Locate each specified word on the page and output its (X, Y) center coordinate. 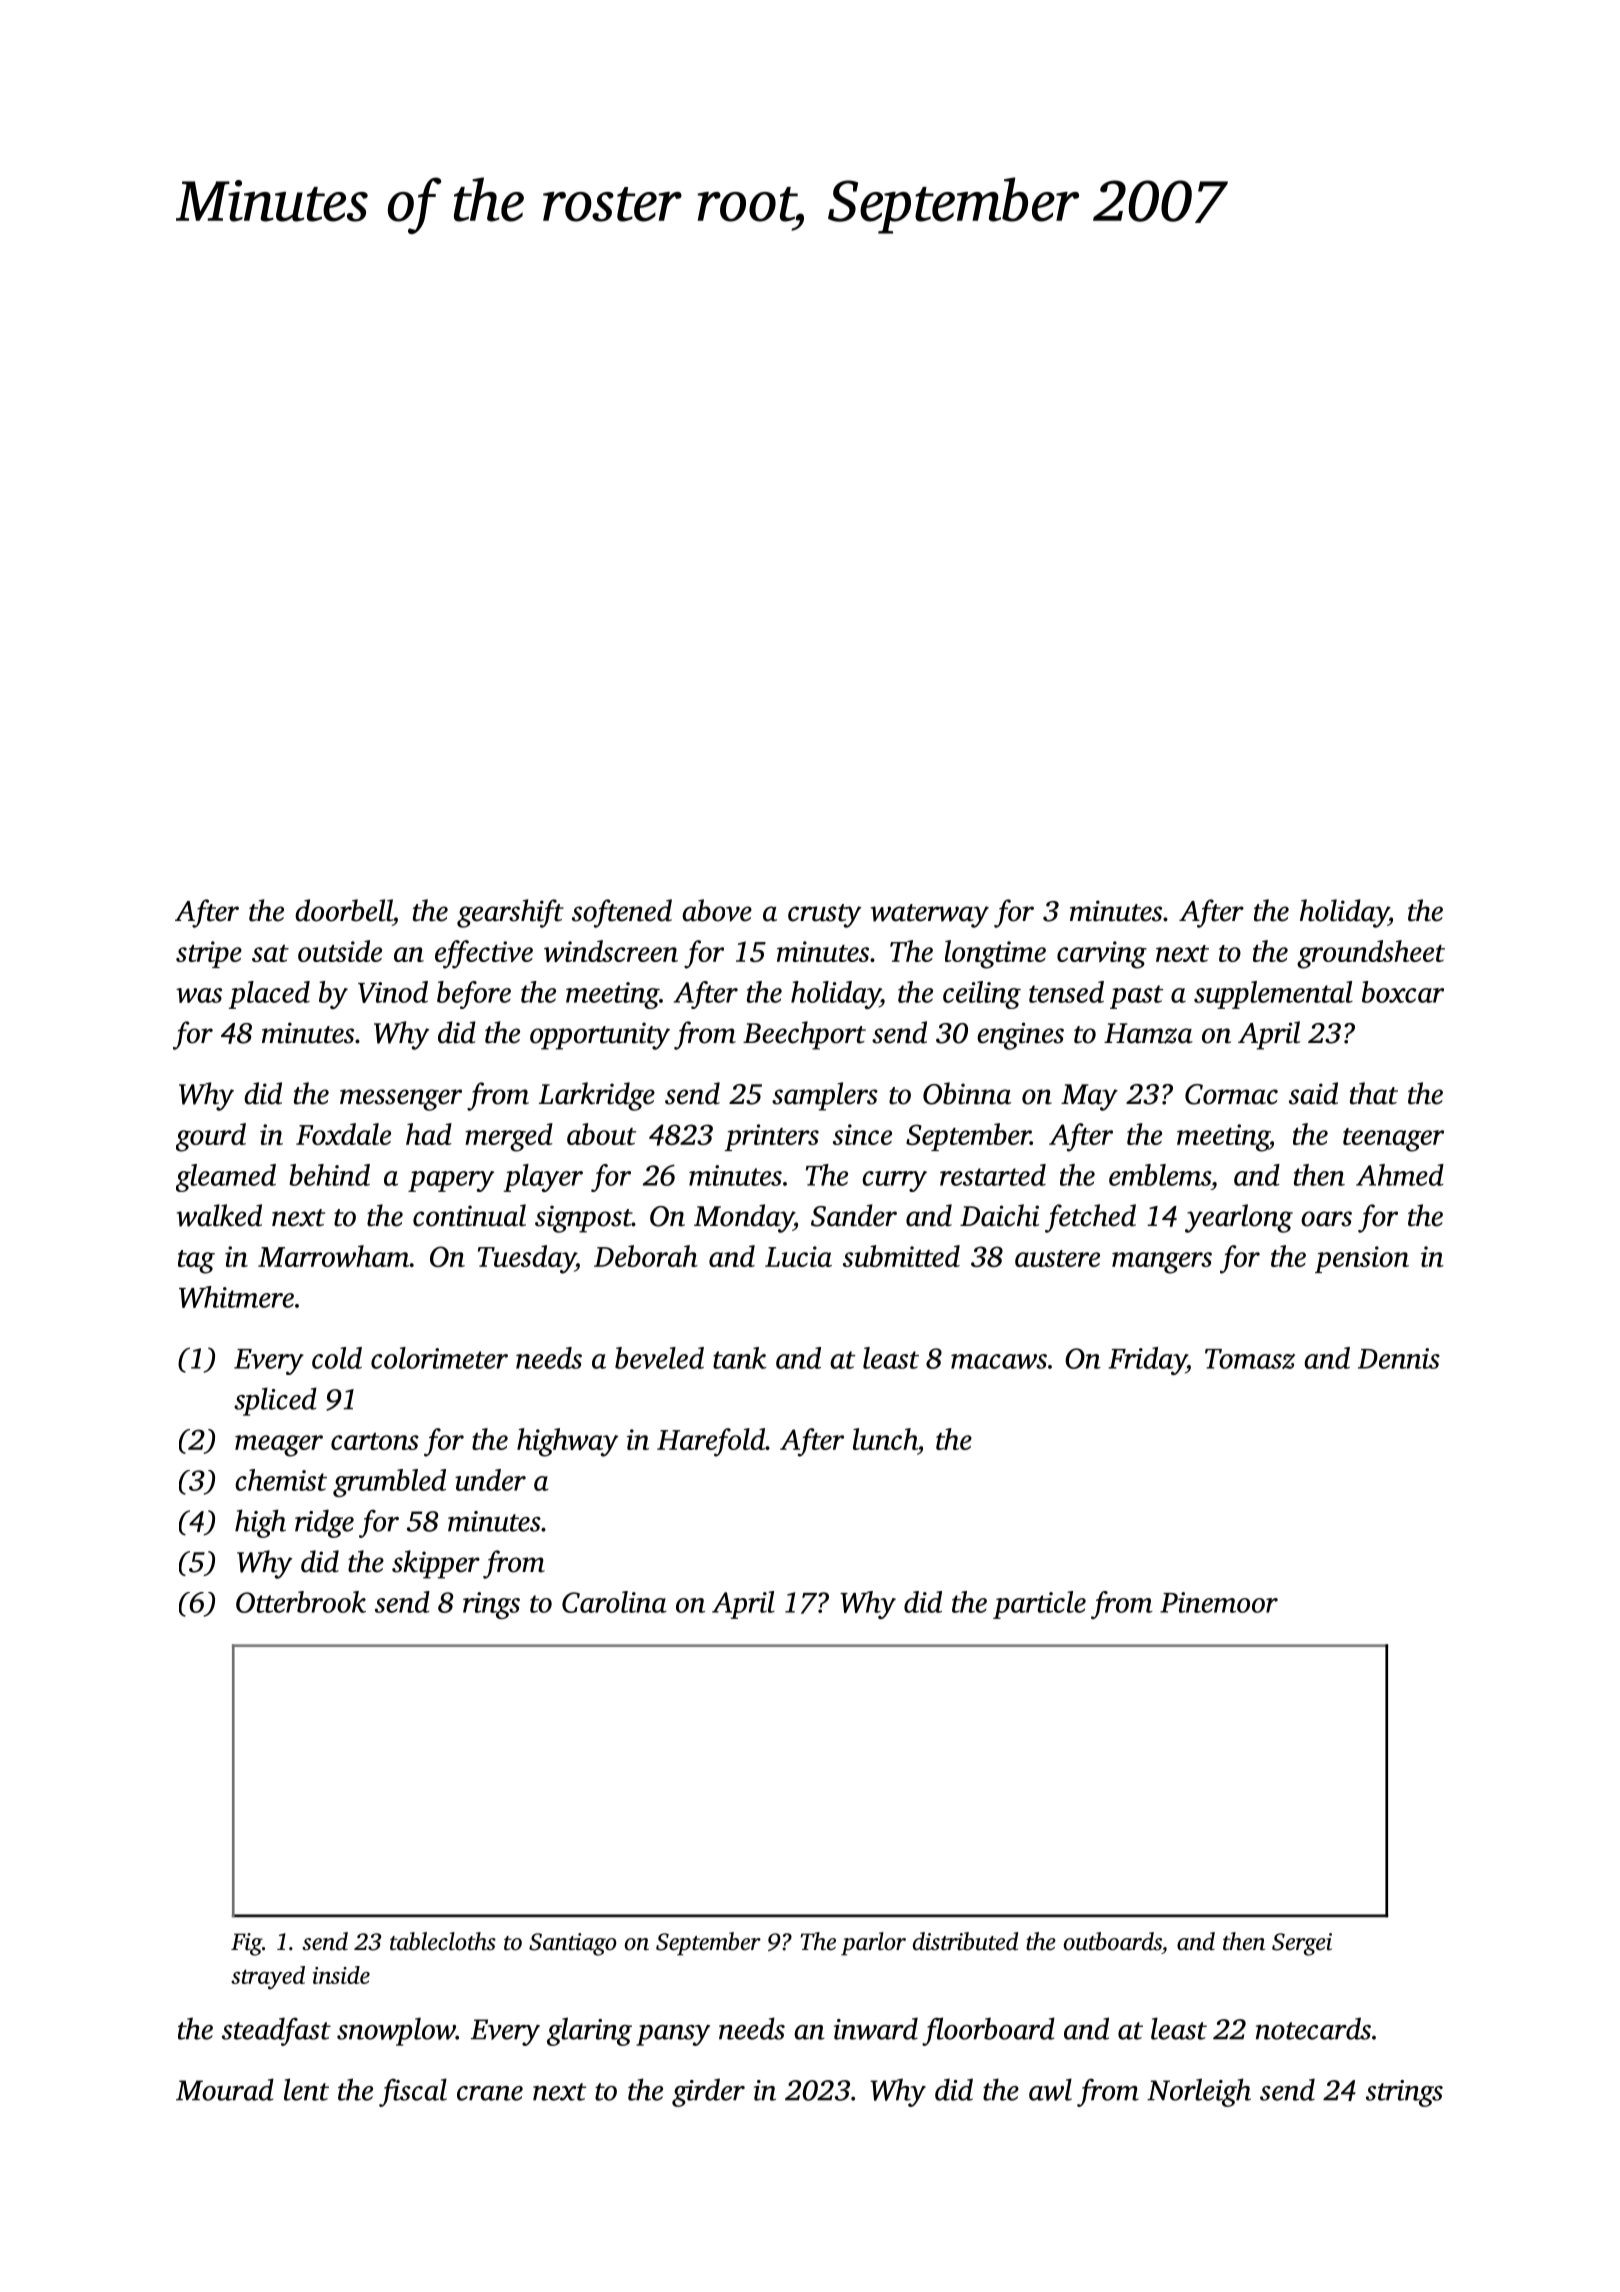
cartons (375, 1441)
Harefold (711, 1442)
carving (1102, 955)
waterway (930, 916)
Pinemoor (1219, 1602)
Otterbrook (301, 1602)
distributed (965, 1941)
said (1313, 1093)
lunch (885, 1439)
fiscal (413, 2092)
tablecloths (443, 1941)
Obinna (967, 1093)
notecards (1313, 2028)
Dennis (1399, 1358)
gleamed (226, 1178)
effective (484, 954)
